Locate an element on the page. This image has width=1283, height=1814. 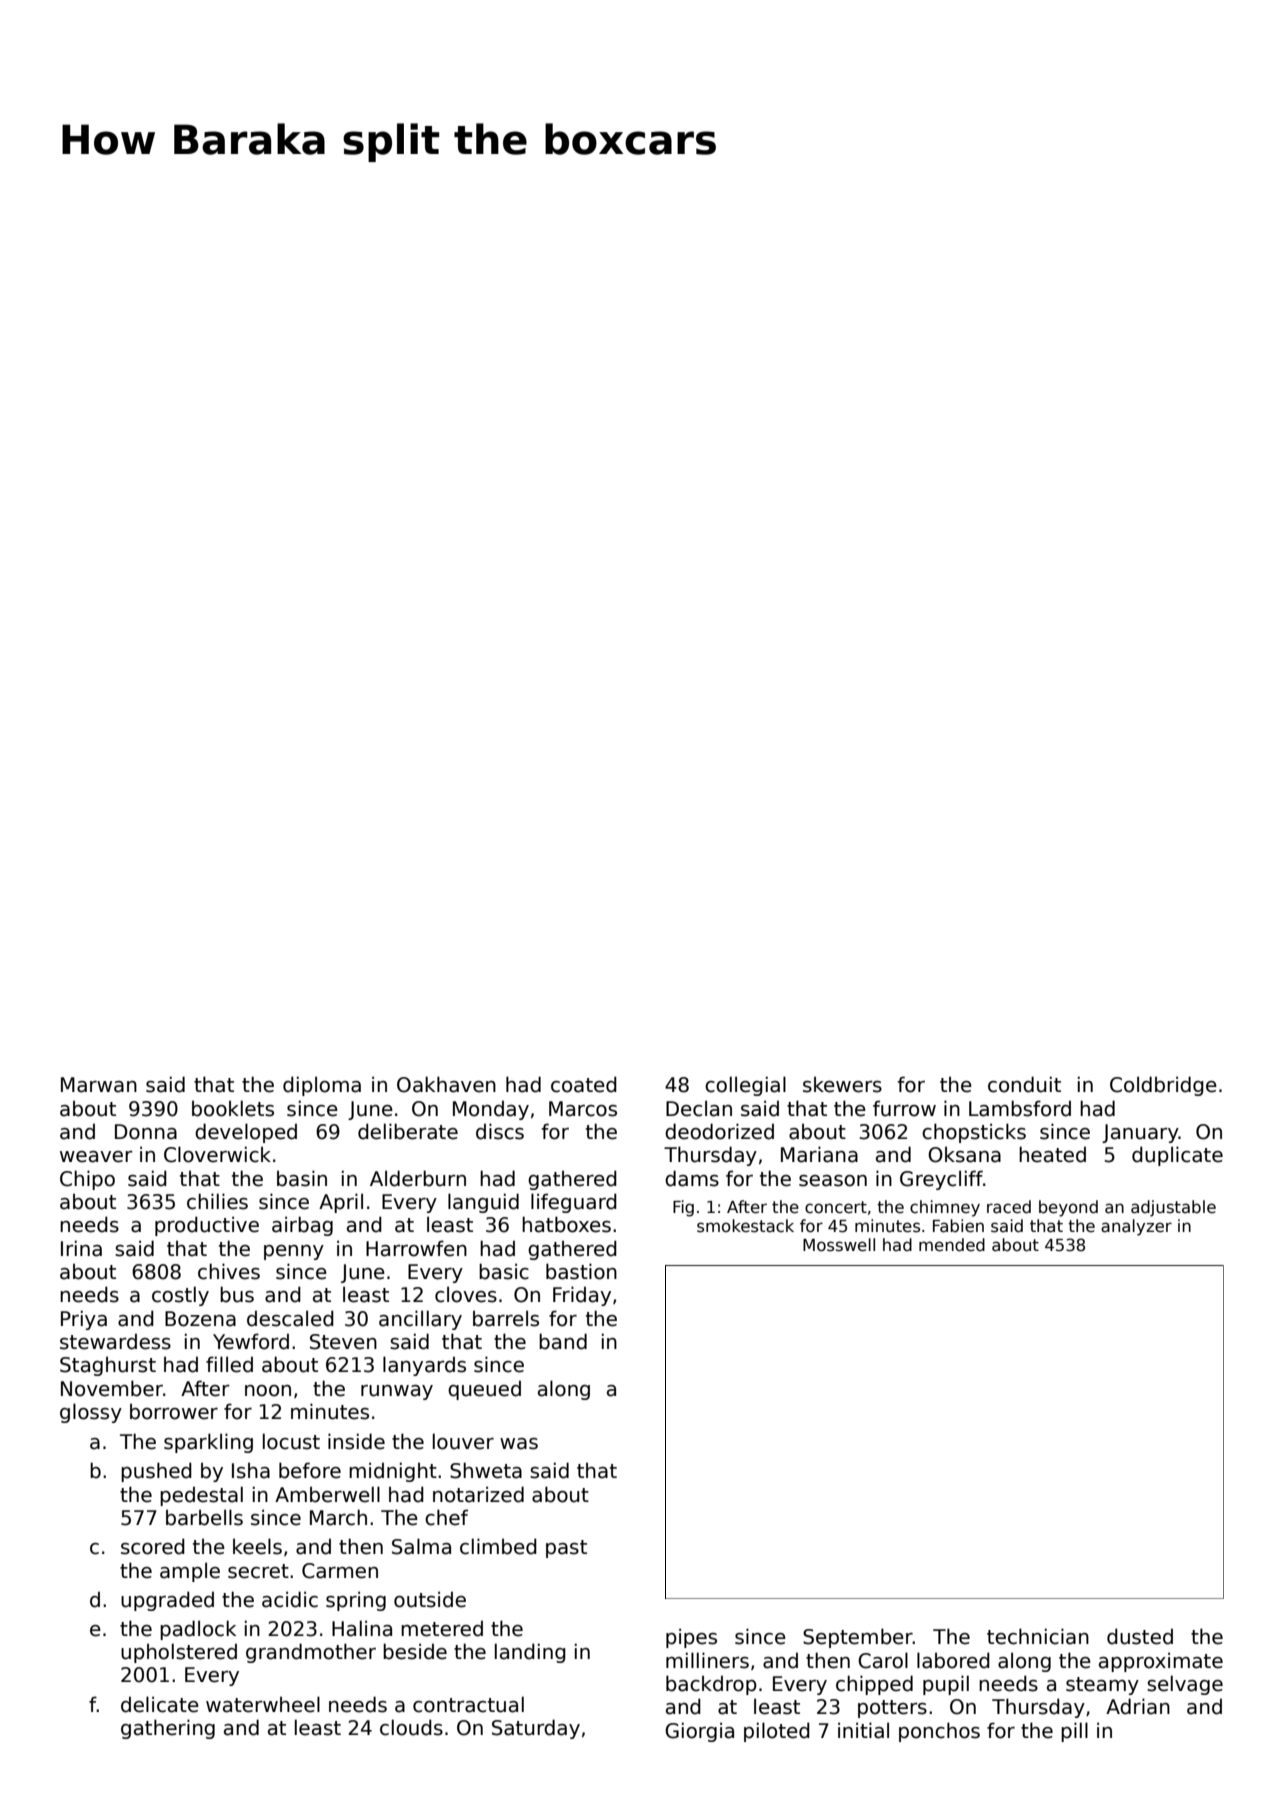
Greycliff is located at coordinates (941, 1180).
